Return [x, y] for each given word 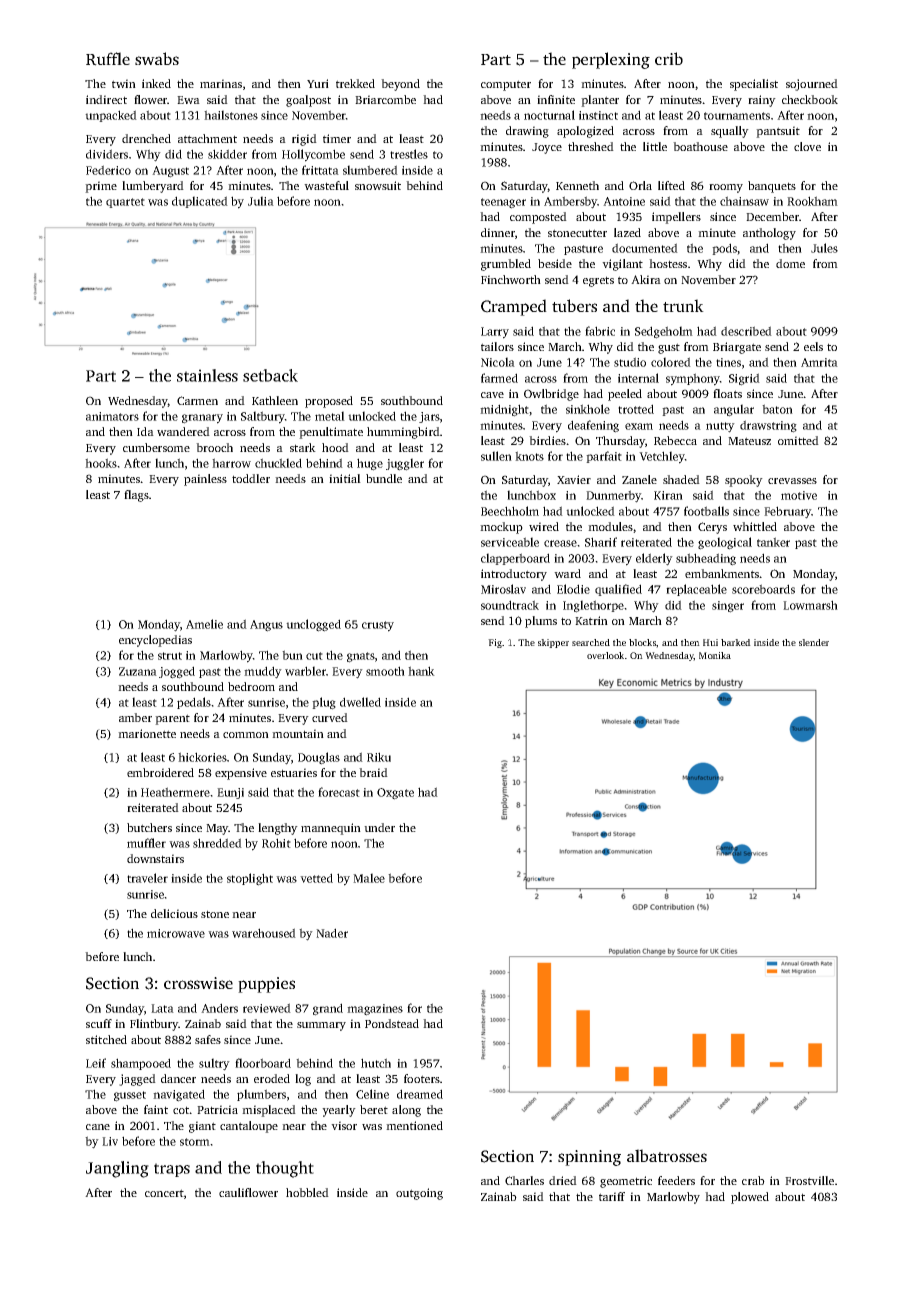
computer [506, 85]
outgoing [419, 1194]
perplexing [611, 60]
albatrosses [667, 1155]
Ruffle [108, 59]
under [379, 827]
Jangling [117, 1169]
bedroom [251, 686]
